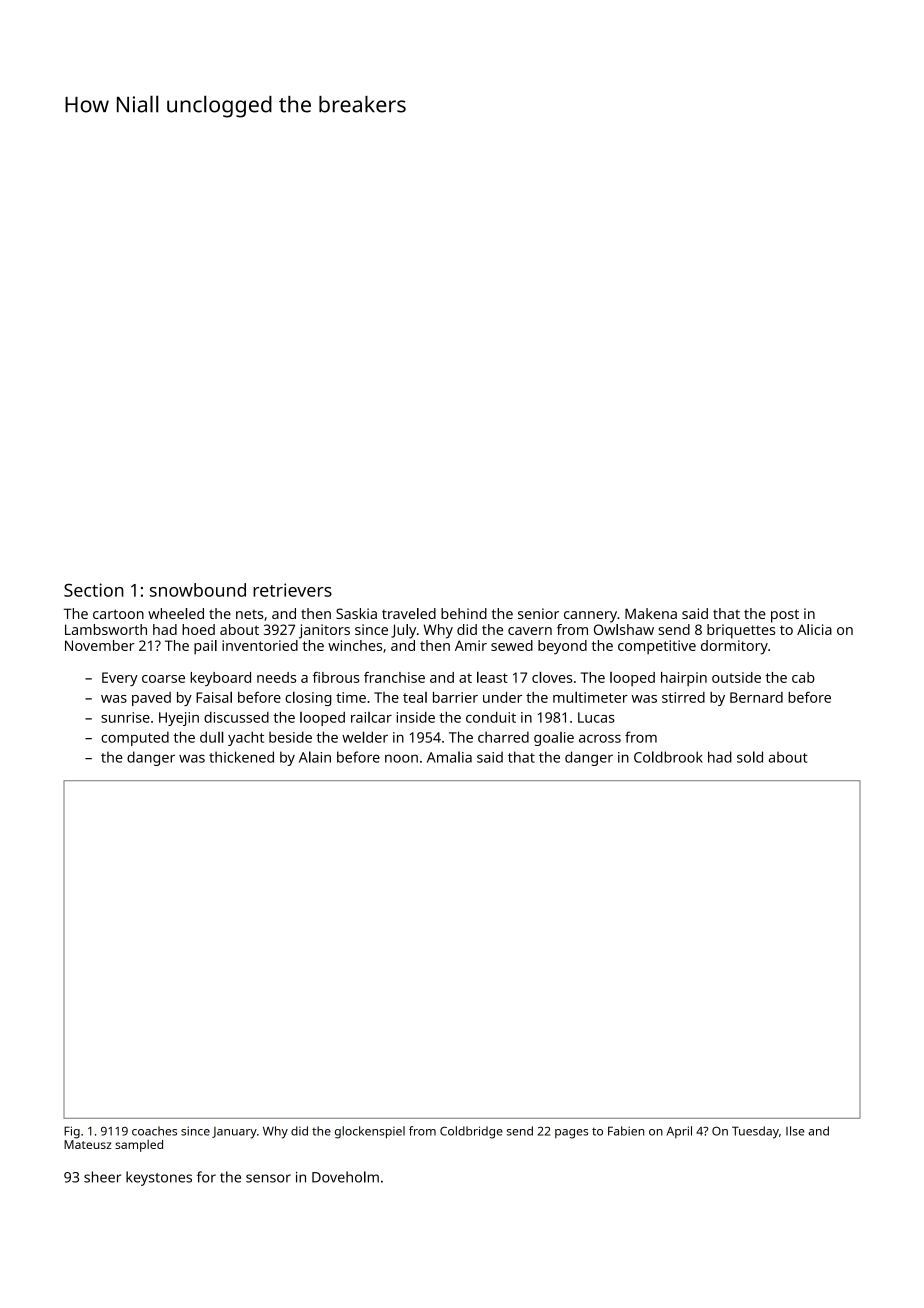  What do you see at coordinates (154, 1131) in the screenshot?
I see `coaches` at bounding box center [154, 1131].
